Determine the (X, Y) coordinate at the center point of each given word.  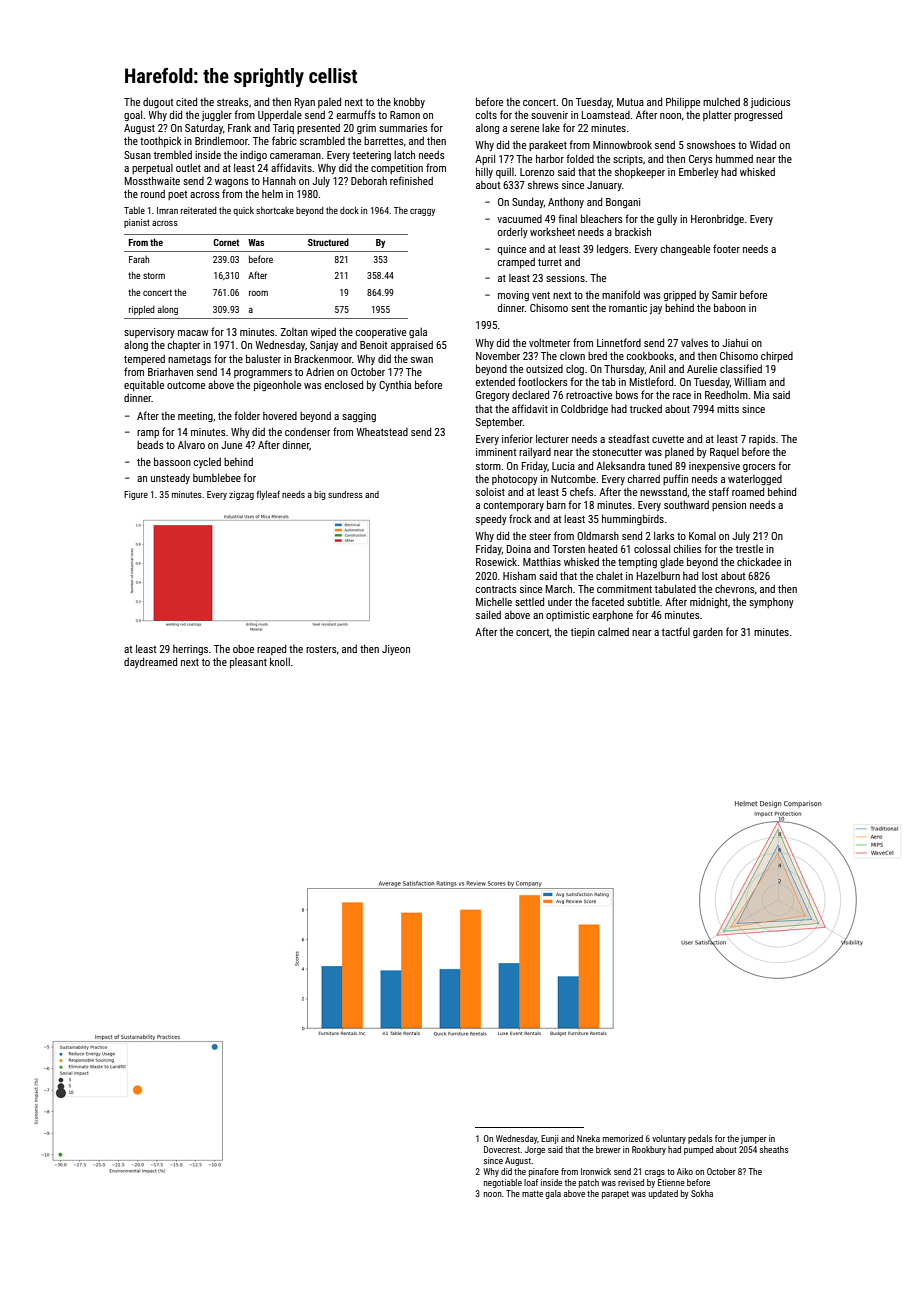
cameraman (295, 156)
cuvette (668, 439)
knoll (280, 661)
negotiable (503, 1183)
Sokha (702, 1193)
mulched (721, 101)
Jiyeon (396, 650)
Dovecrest (502, 1149)
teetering (372, 156)
